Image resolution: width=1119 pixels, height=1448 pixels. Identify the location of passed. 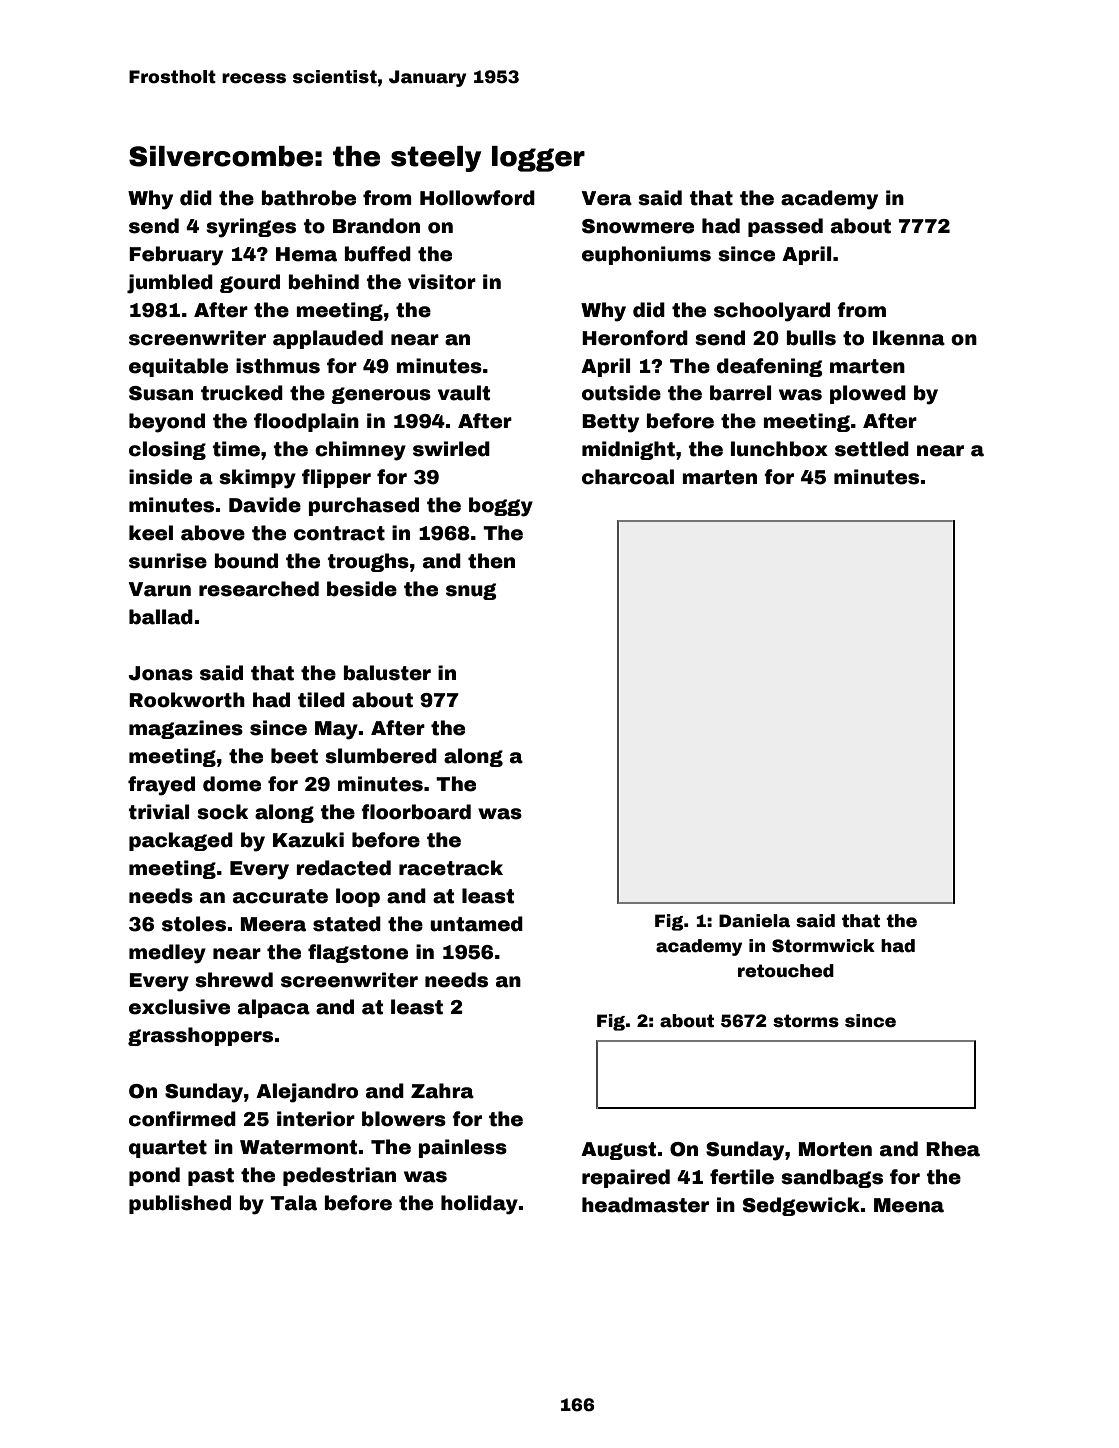
(785, 227).
